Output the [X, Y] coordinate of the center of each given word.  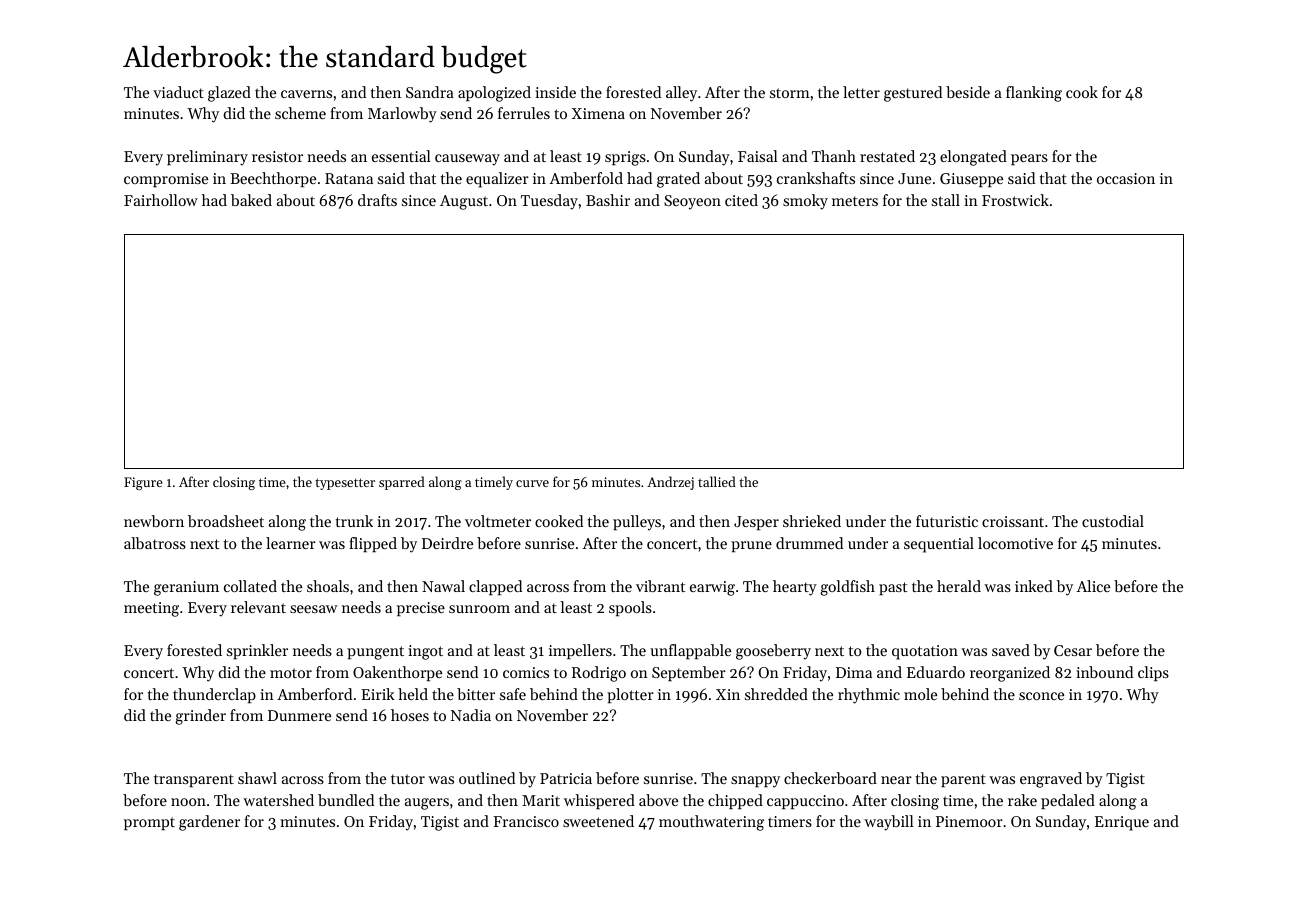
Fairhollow [161, 200]
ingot [425, 652]
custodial [1113, 521]
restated [887, 156]
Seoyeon [692, 202]
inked [1034, 586]
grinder [200, 717]
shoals [328, 586]
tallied [717, 481]
